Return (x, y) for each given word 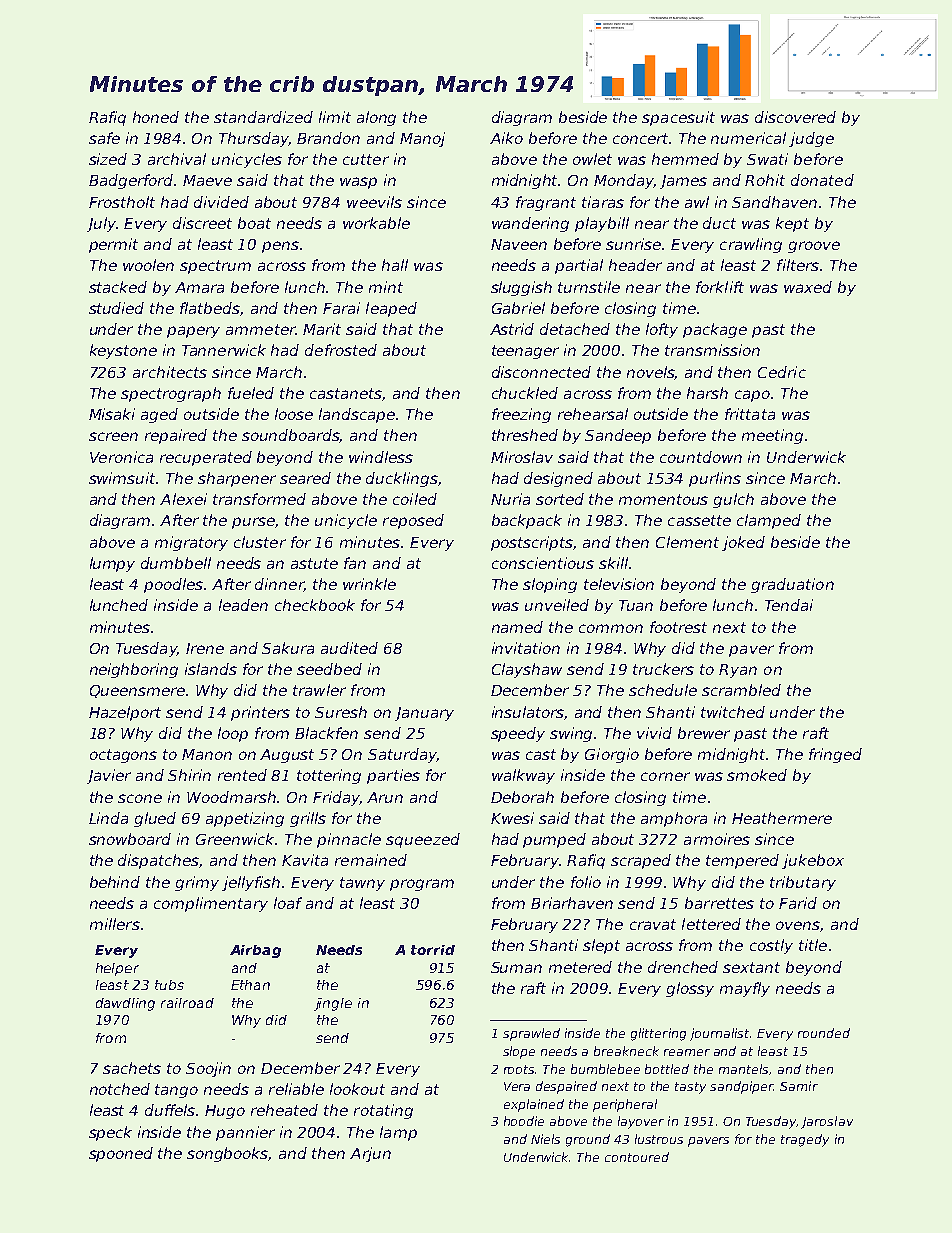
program (422, 885)
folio (586, 882)
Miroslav (522, 457)
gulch (733, 500)
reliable (296, 1089)
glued (155, 819)
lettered (711, 924)
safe (104, 138)
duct (719, 223)
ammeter (260, 329)
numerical (748, 138)
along (376, 118)
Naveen (519, 244)
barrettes (719, 903)
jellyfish (251, 883)
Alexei (183, 499)
